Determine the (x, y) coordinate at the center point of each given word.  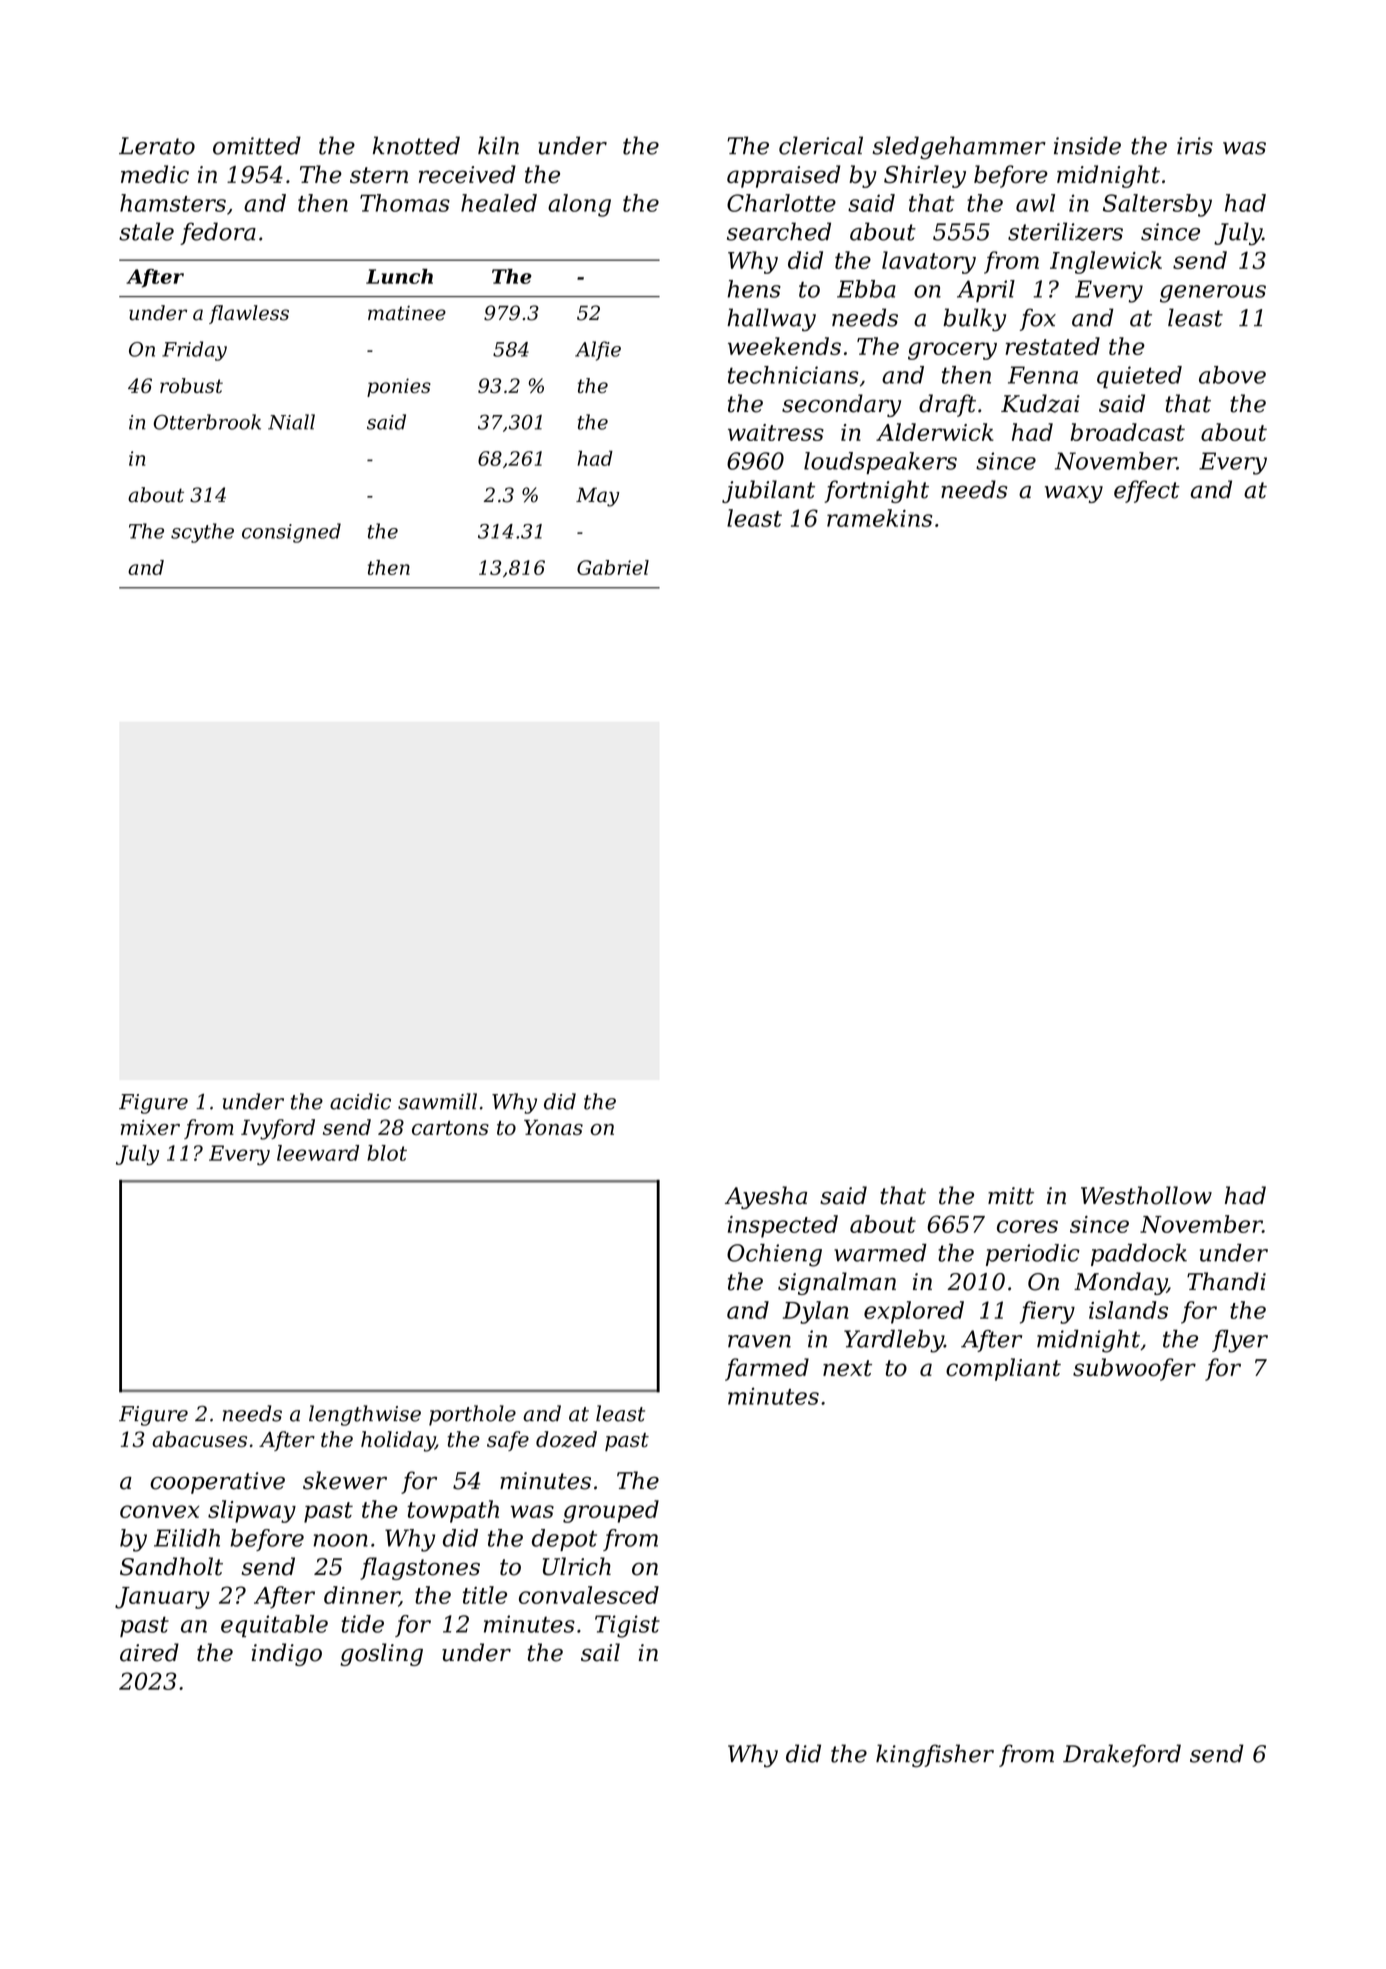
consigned (291, 533)
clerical (821, 145)
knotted (416, 145)
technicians (793, 375)
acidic (360, 1101)
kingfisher (935, 1756)
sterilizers (1065, 231)
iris (1195, 146)
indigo (286, 1654)
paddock (1139, 1255)
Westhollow (1146, 1195)
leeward (318, 1153)
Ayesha (766, 1197)
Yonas (553, 1127)
